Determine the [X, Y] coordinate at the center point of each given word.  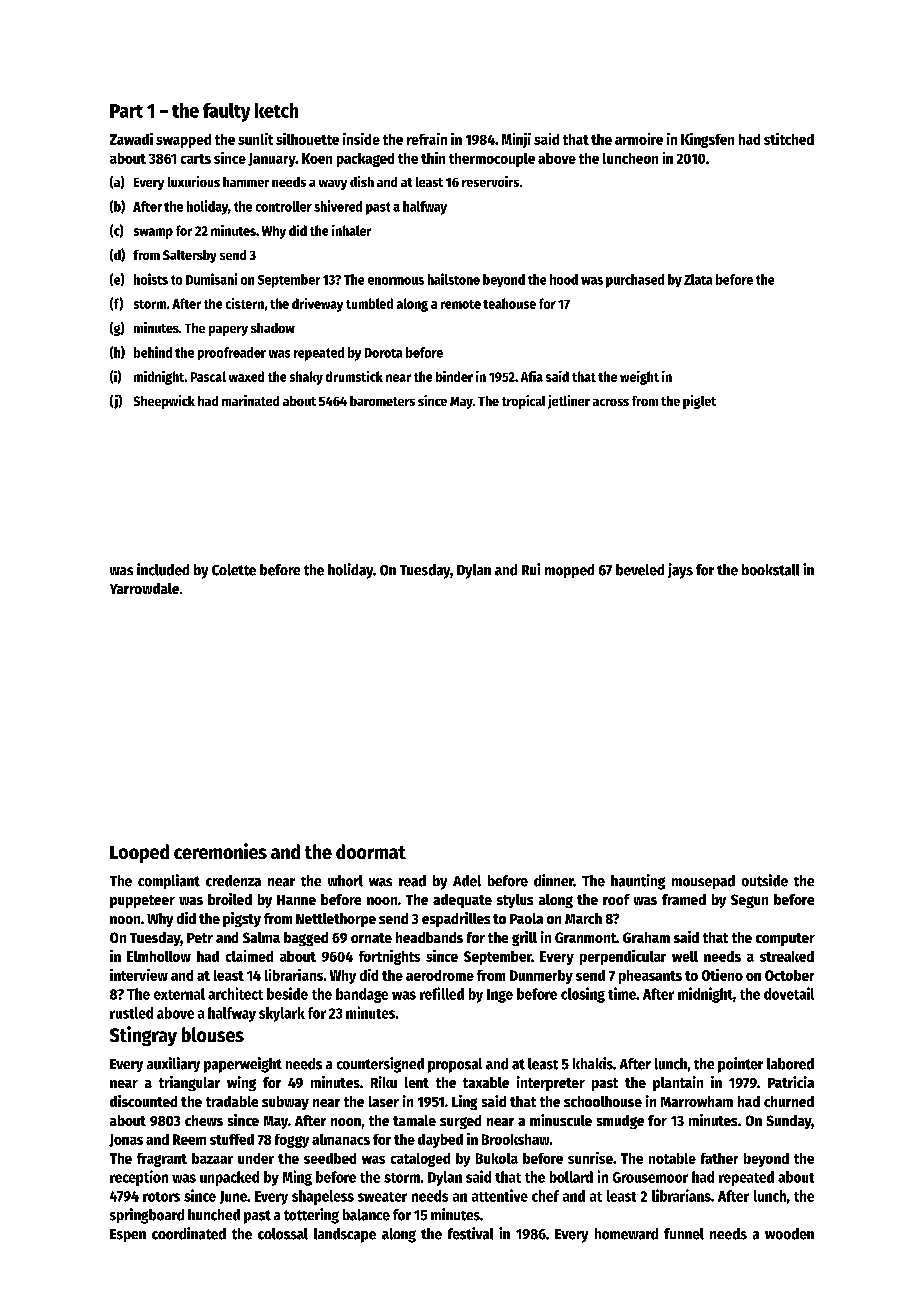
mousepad [703, 882]
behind [153, 352]
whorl [345, 881]
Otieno [722, 975]
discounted [143, 1101]
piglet [699, 402]
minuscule [561, 1120]
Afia [532, 376]
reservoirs [490, 181]
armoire [639, 139]
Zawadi [131, 139]
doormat [371, 851]
